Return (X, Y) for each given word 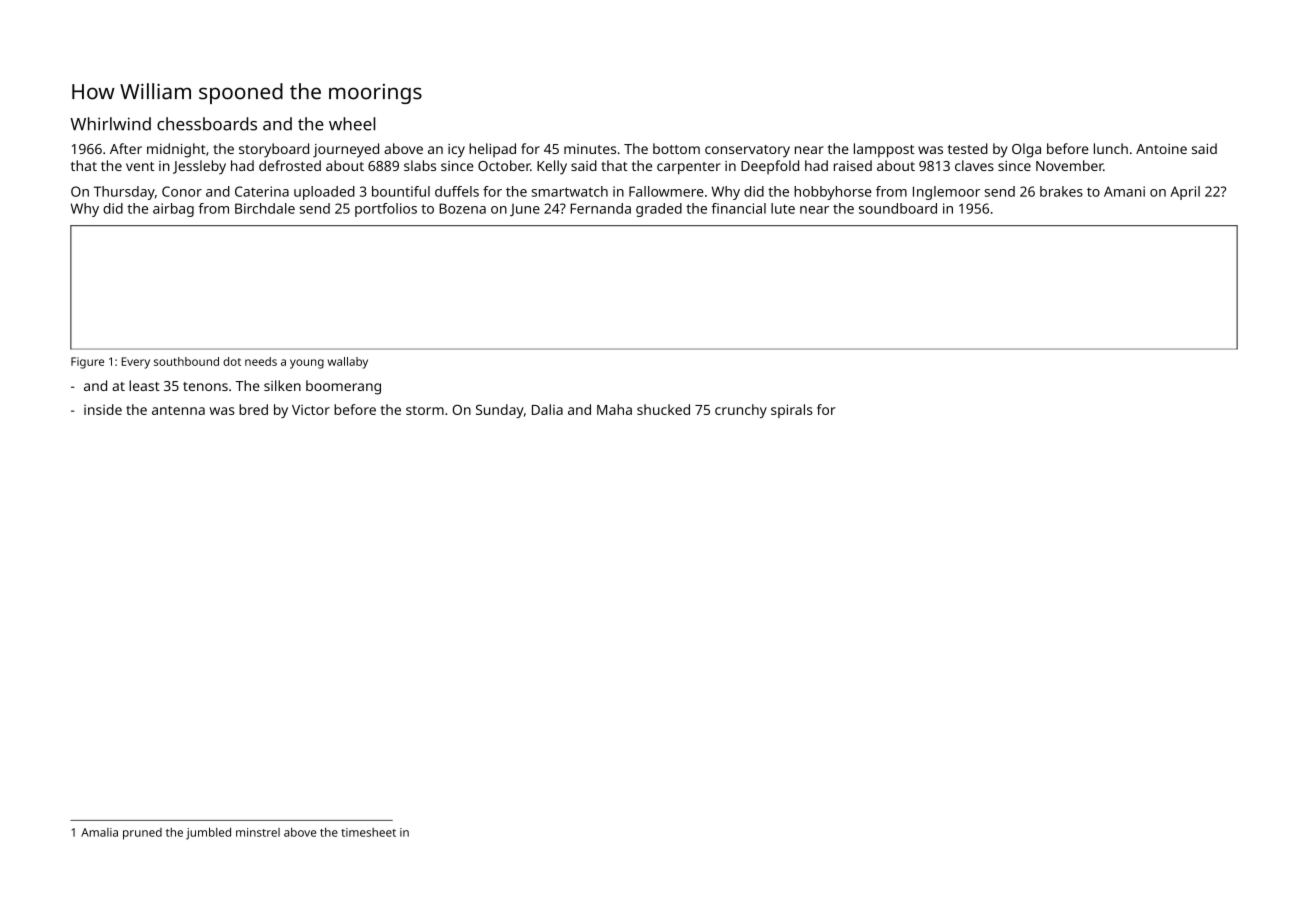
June (525, 210)
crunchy (741, 411)
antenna (178, 410)
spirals (792, 411)
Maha (614, 409)
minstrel (258, 832)
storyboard (274, 150)
